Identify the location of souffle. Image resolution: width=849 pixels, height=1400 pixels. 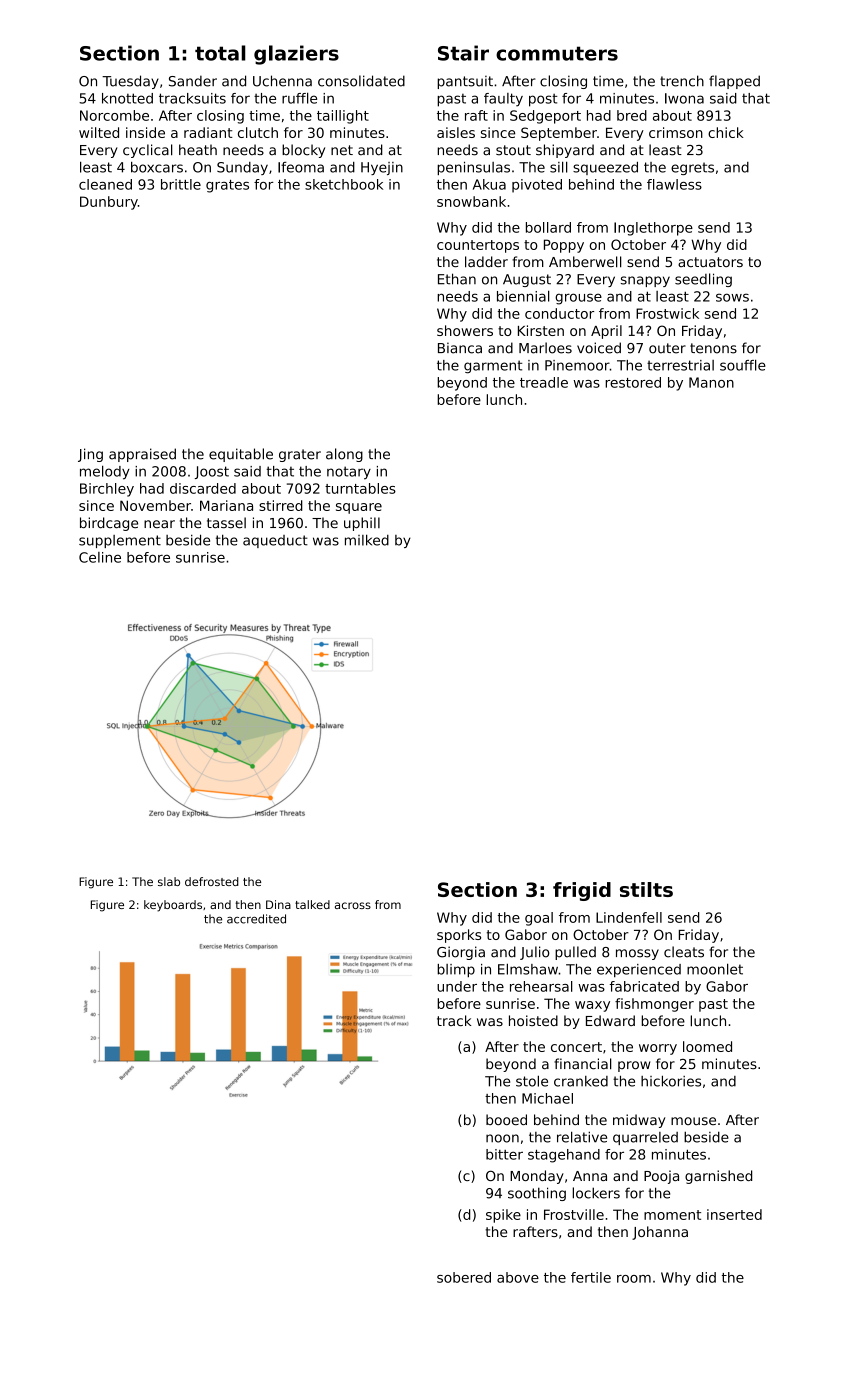
(743, 365).
